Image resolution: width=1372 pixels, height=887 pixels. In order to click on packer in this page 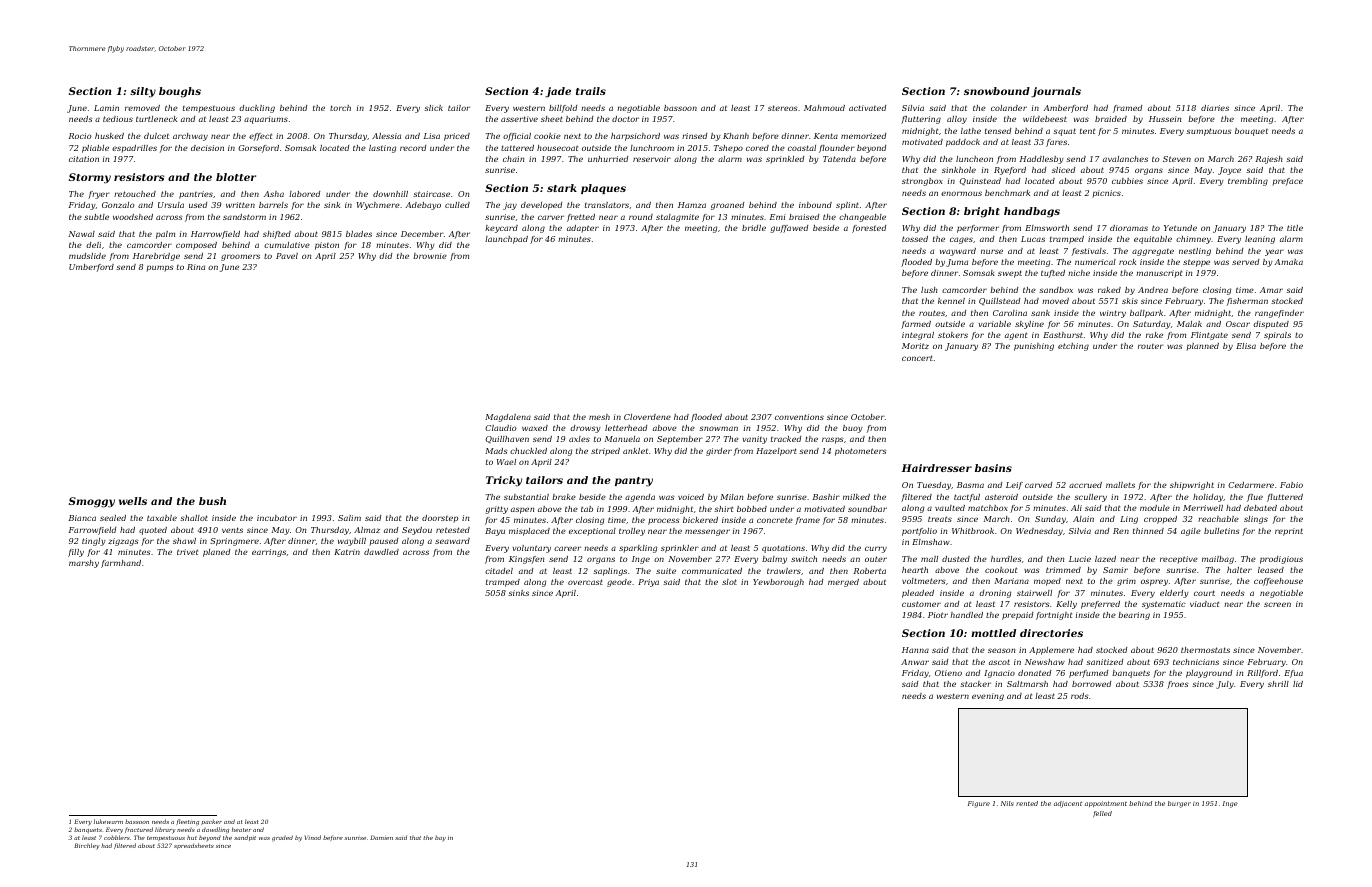, I will do `click(211, 822)`.
